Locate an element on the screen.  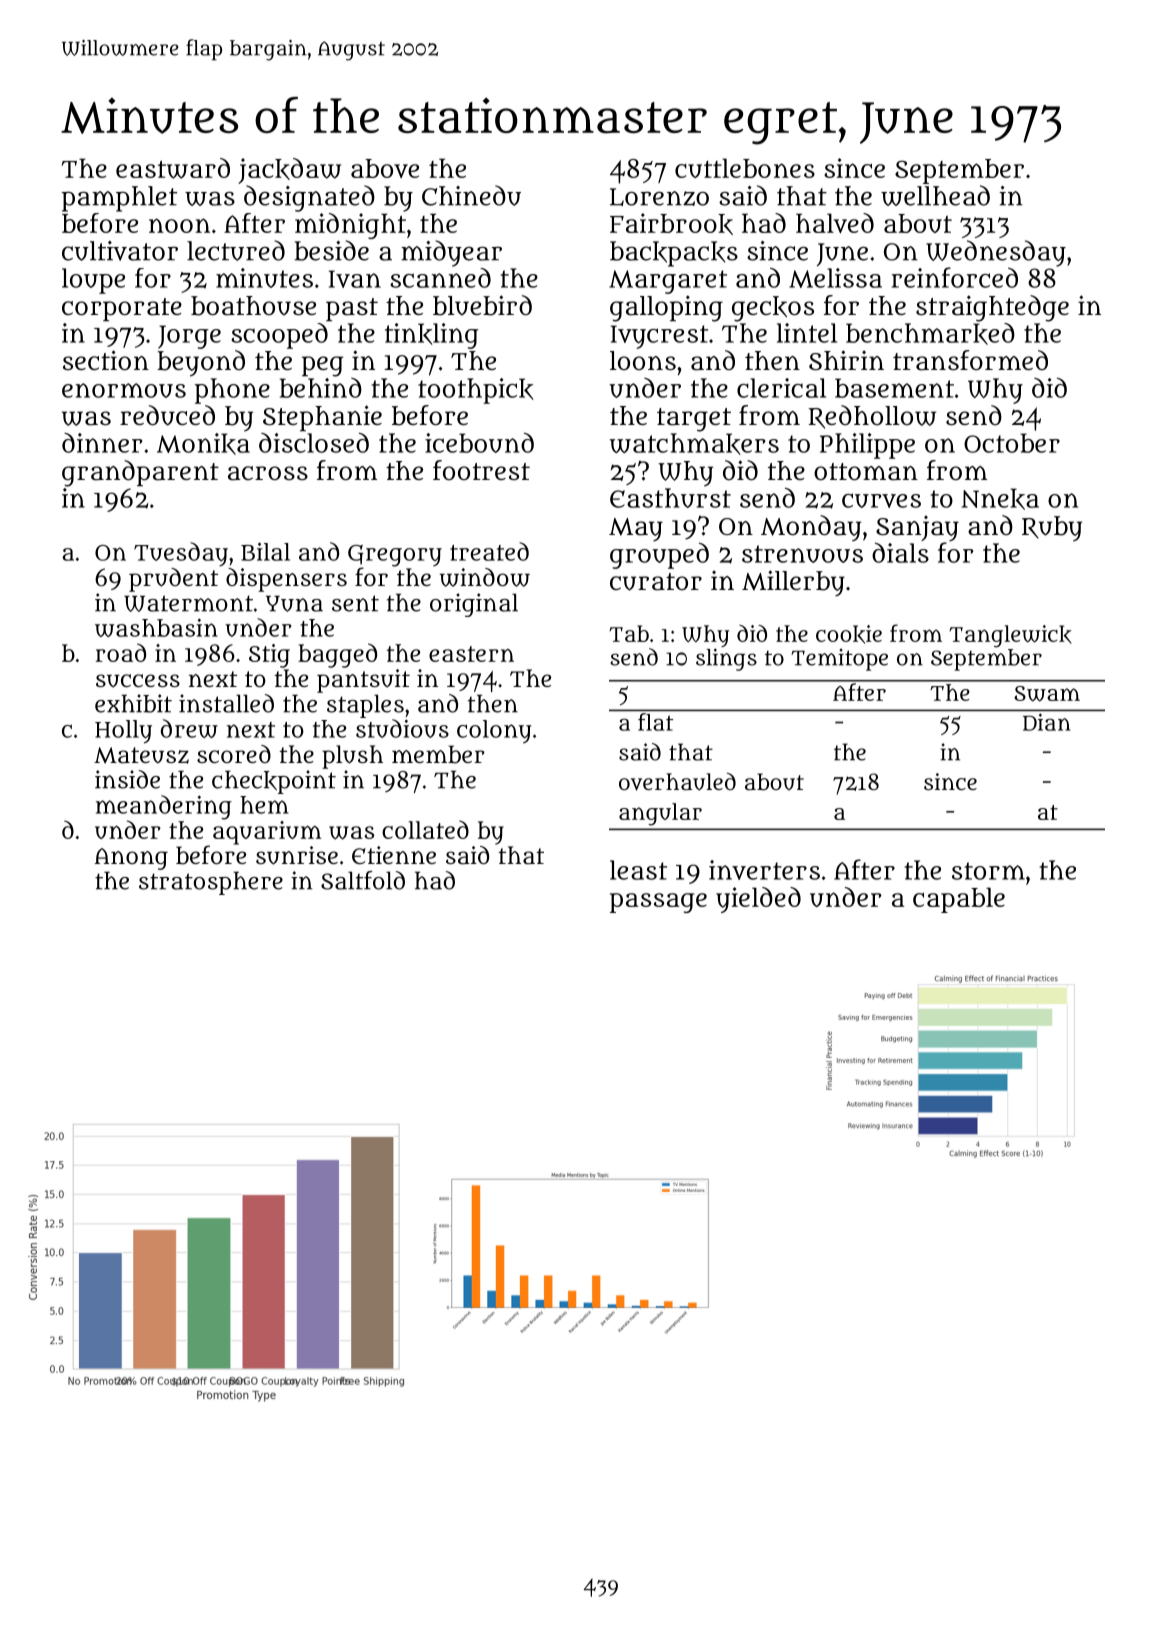
target is located at coordinates (694, 420).
